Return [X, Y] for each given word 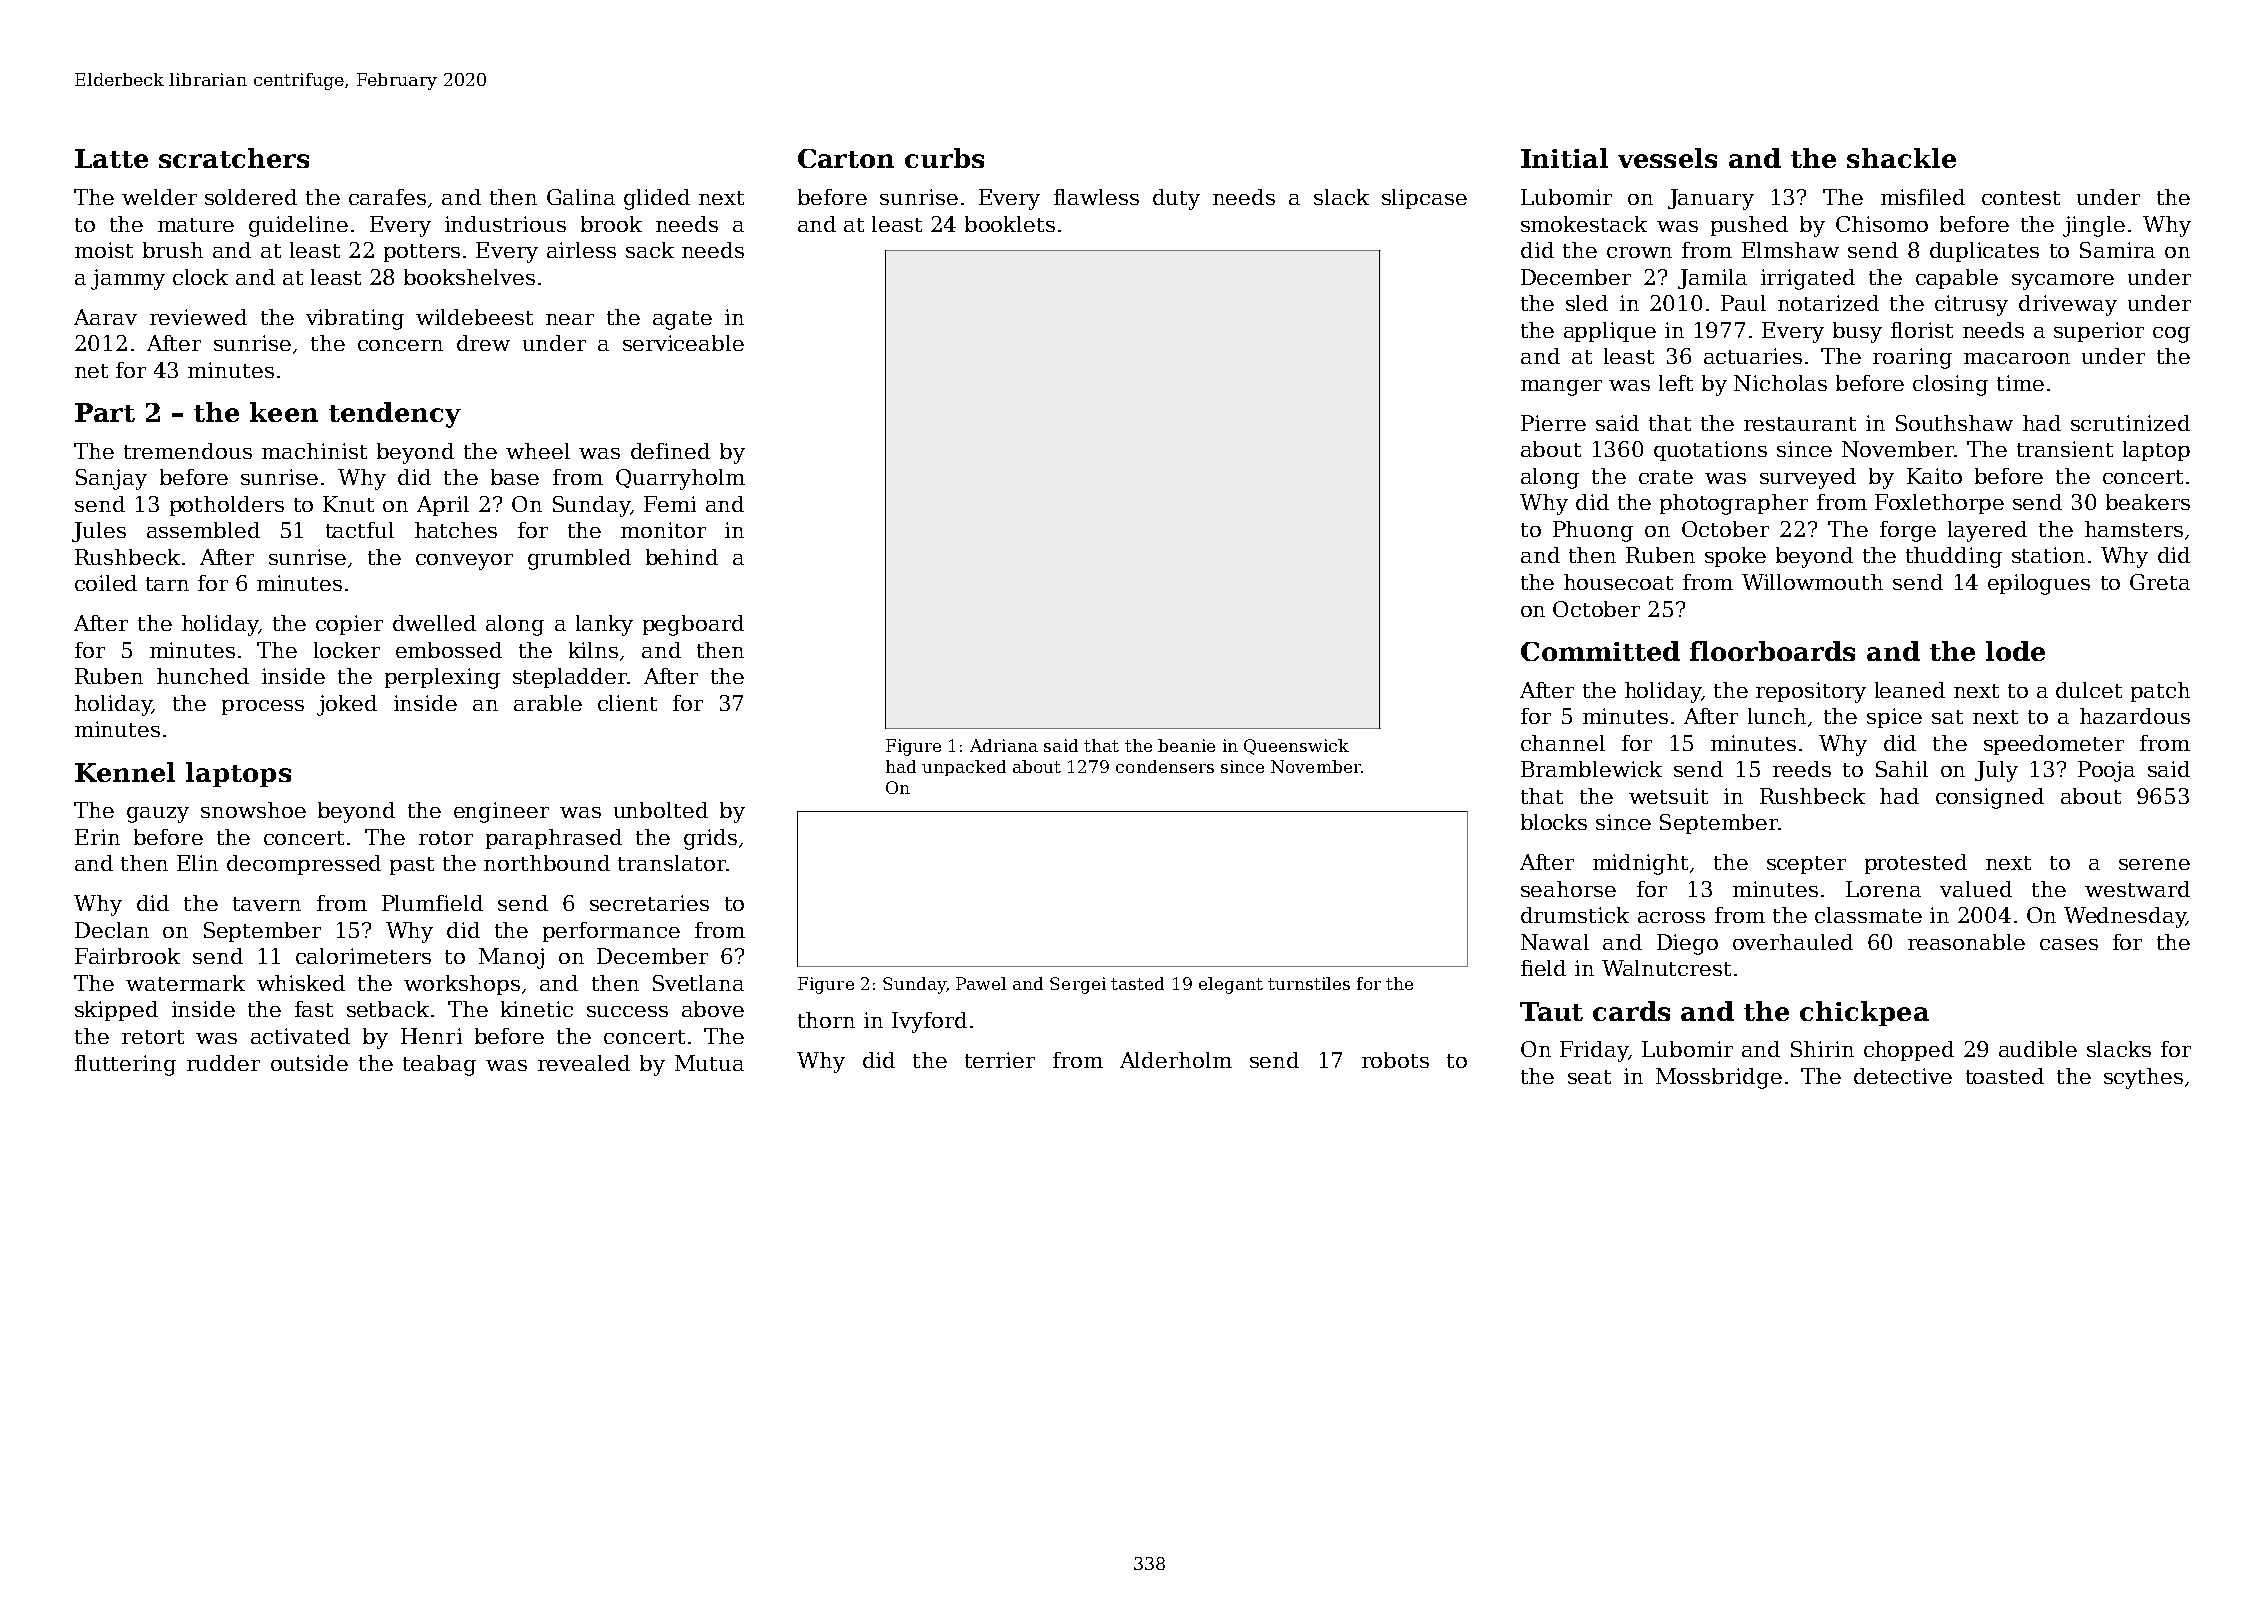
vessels [1667, 158]
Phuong [1593, 531]
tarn [167, 584]
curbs [944, 158]
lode [2015, 651]
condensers [1165, 766]
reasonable [1966, 942]
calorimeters [363, 956]
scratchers [234, 158]
